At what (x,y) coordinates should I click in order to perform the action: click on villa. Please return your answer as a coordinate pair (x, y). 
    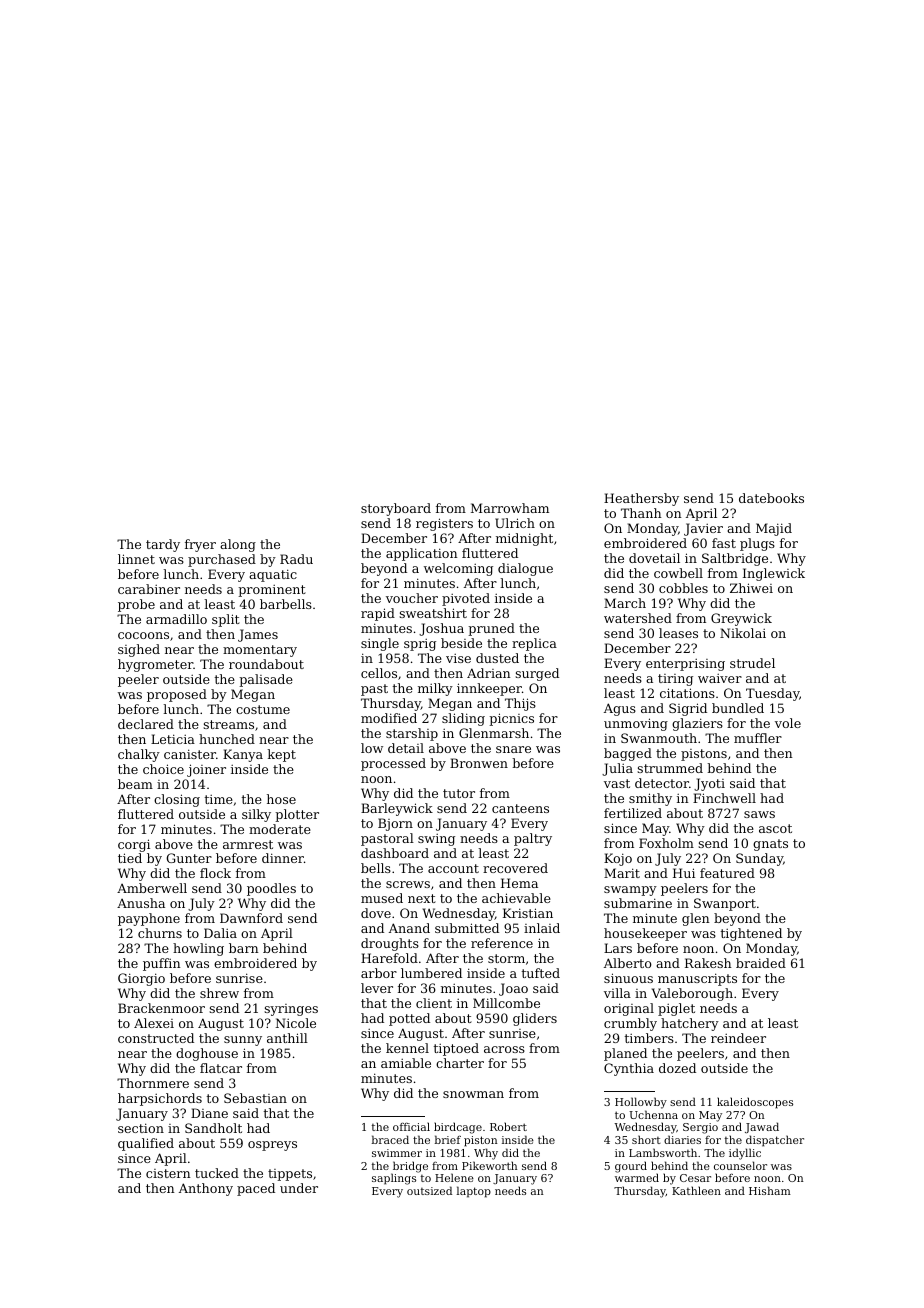
    Looking at the image, I should click on (617, 993).
